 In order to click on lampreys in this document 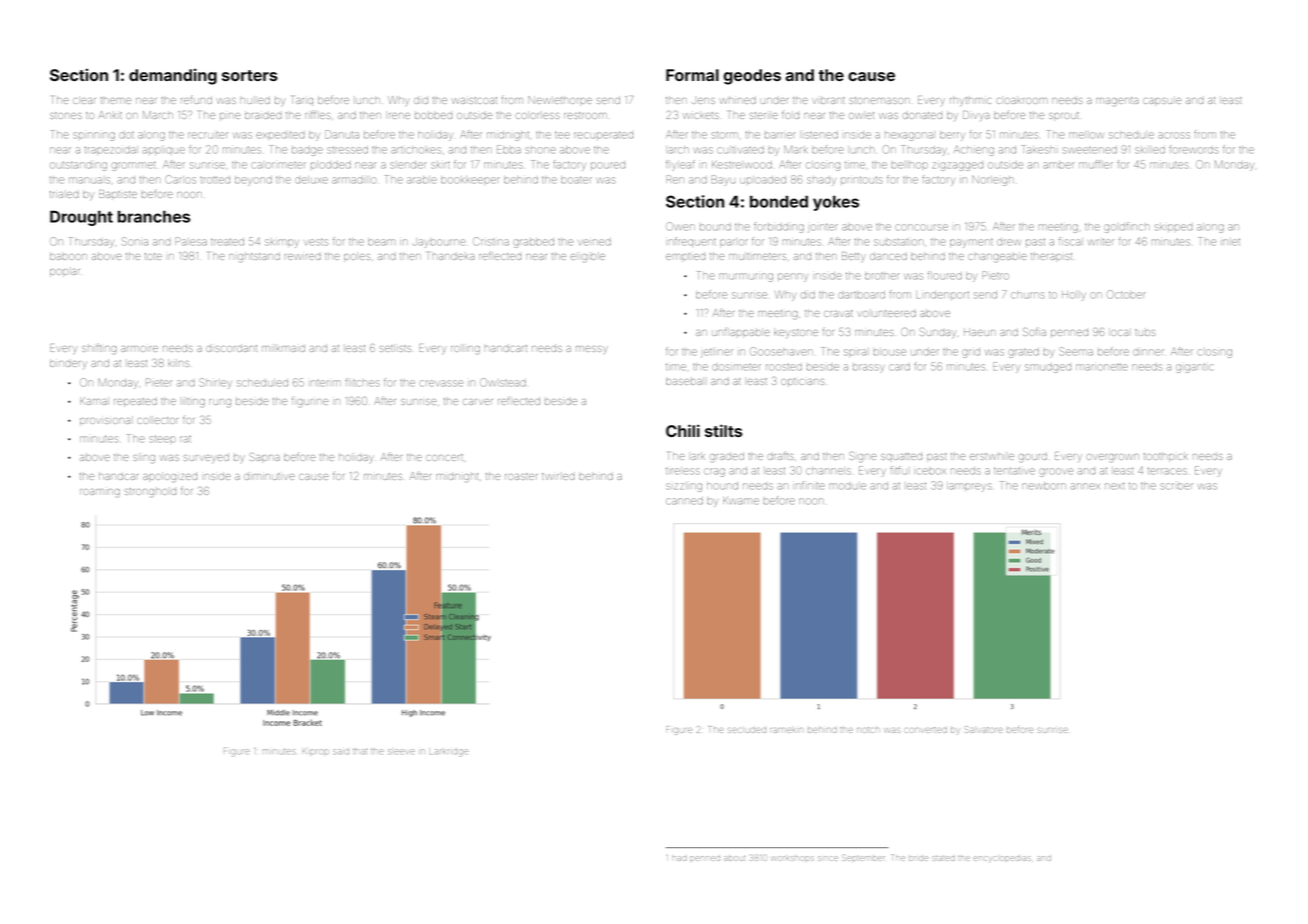, I will do `click(970, 487)`.
